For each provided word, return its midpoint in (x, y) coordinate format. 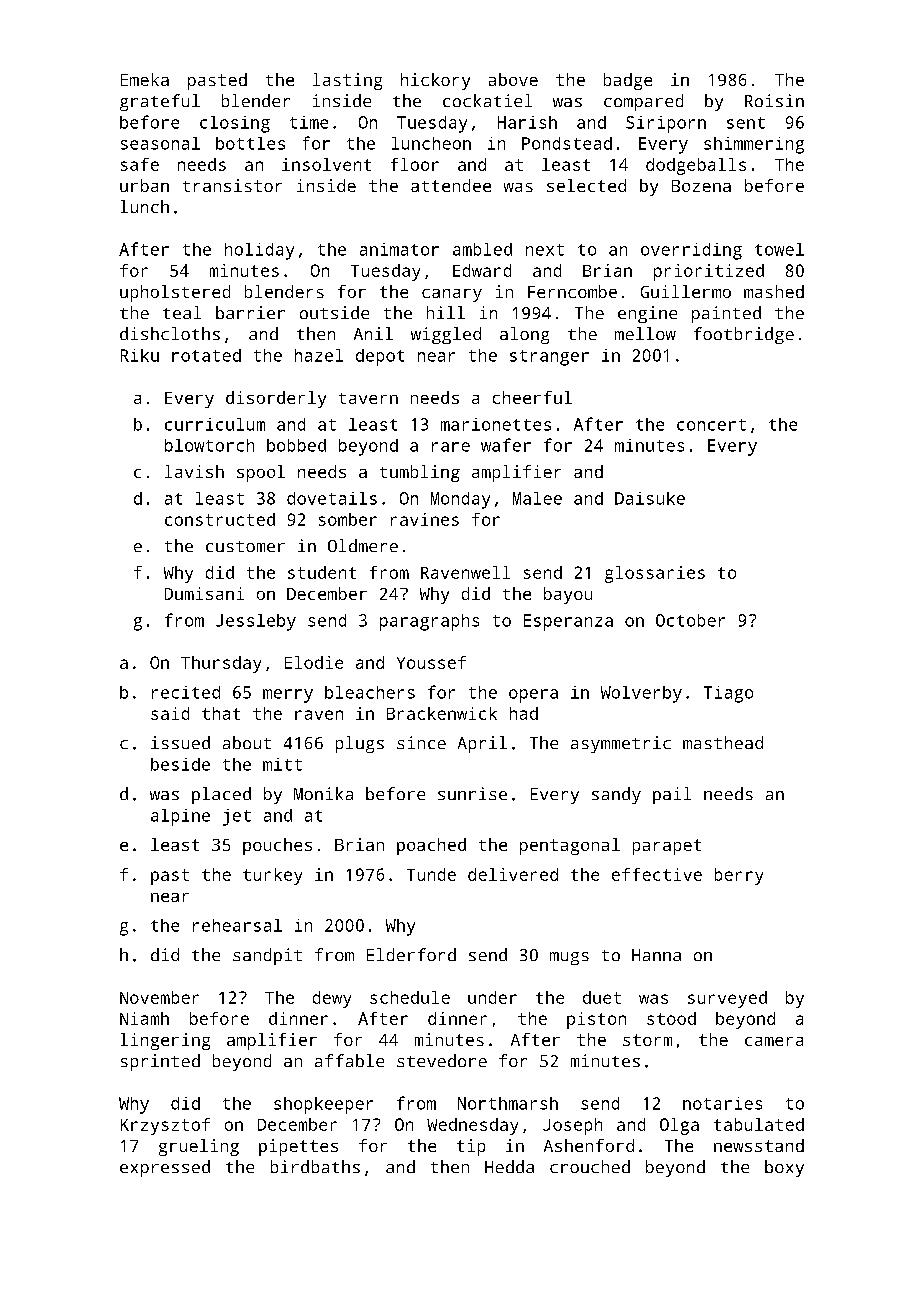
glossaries (655, 574)
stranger (549, 358)
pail (672, 795)
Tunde (431, 874)
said (170, 713)
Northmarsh (508, 1103)
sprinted (160, 1062)
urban (144, 185)
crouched (590, 1166)
